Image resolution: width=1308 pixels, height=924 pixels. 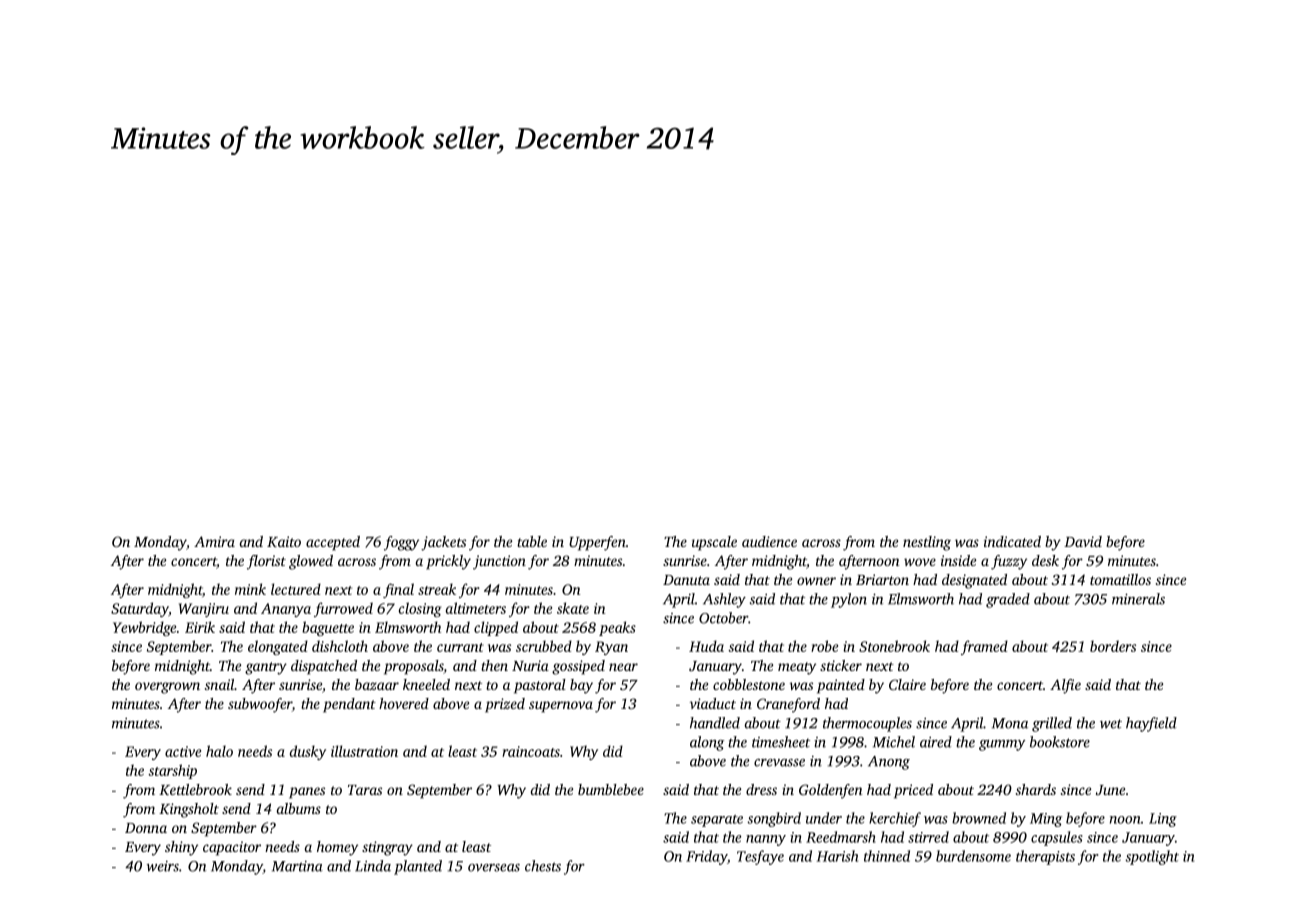 I want to click on Ming, so click(x=1046, y=820).
